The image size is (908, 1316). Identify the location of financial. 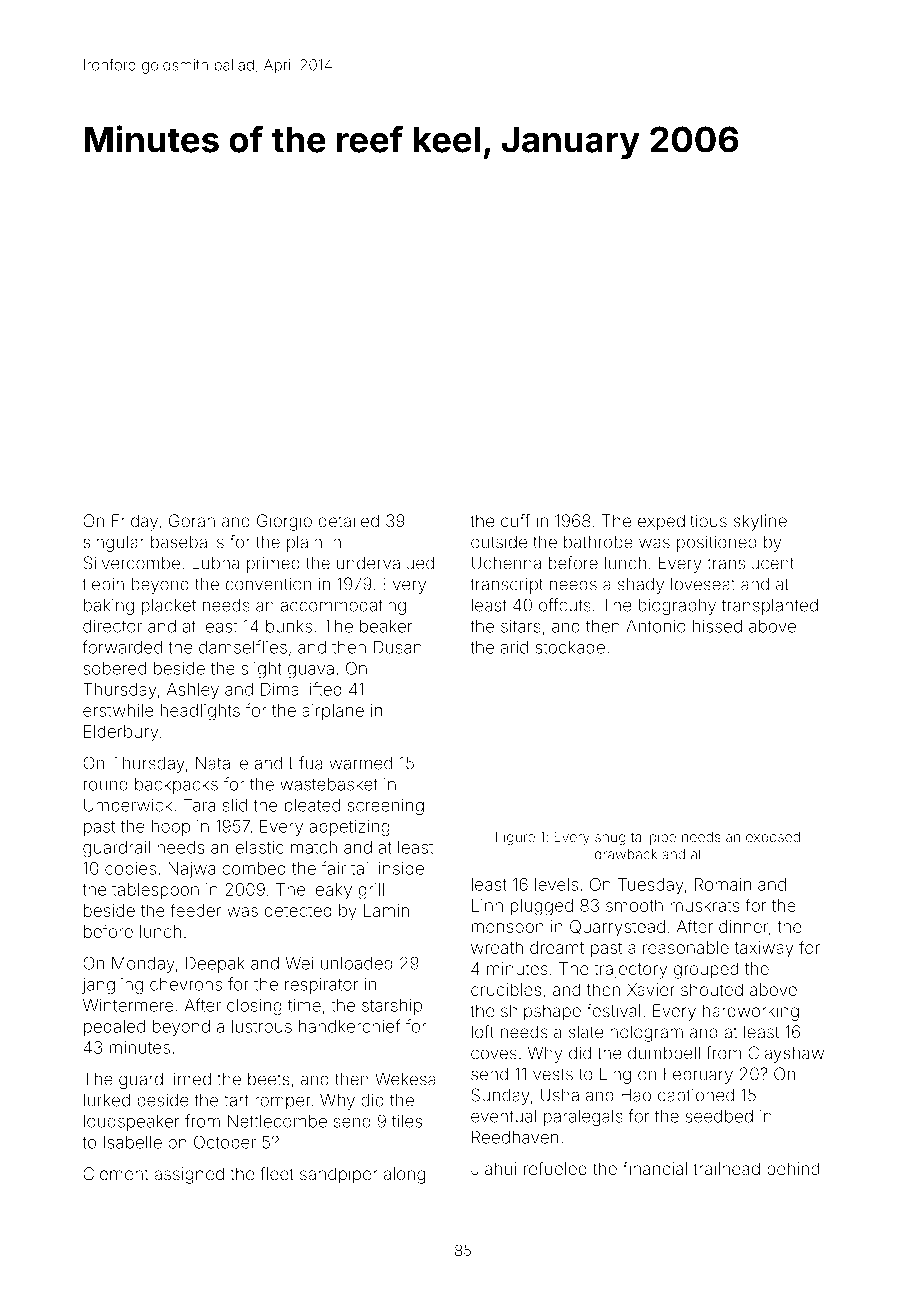
(655, 1168).
